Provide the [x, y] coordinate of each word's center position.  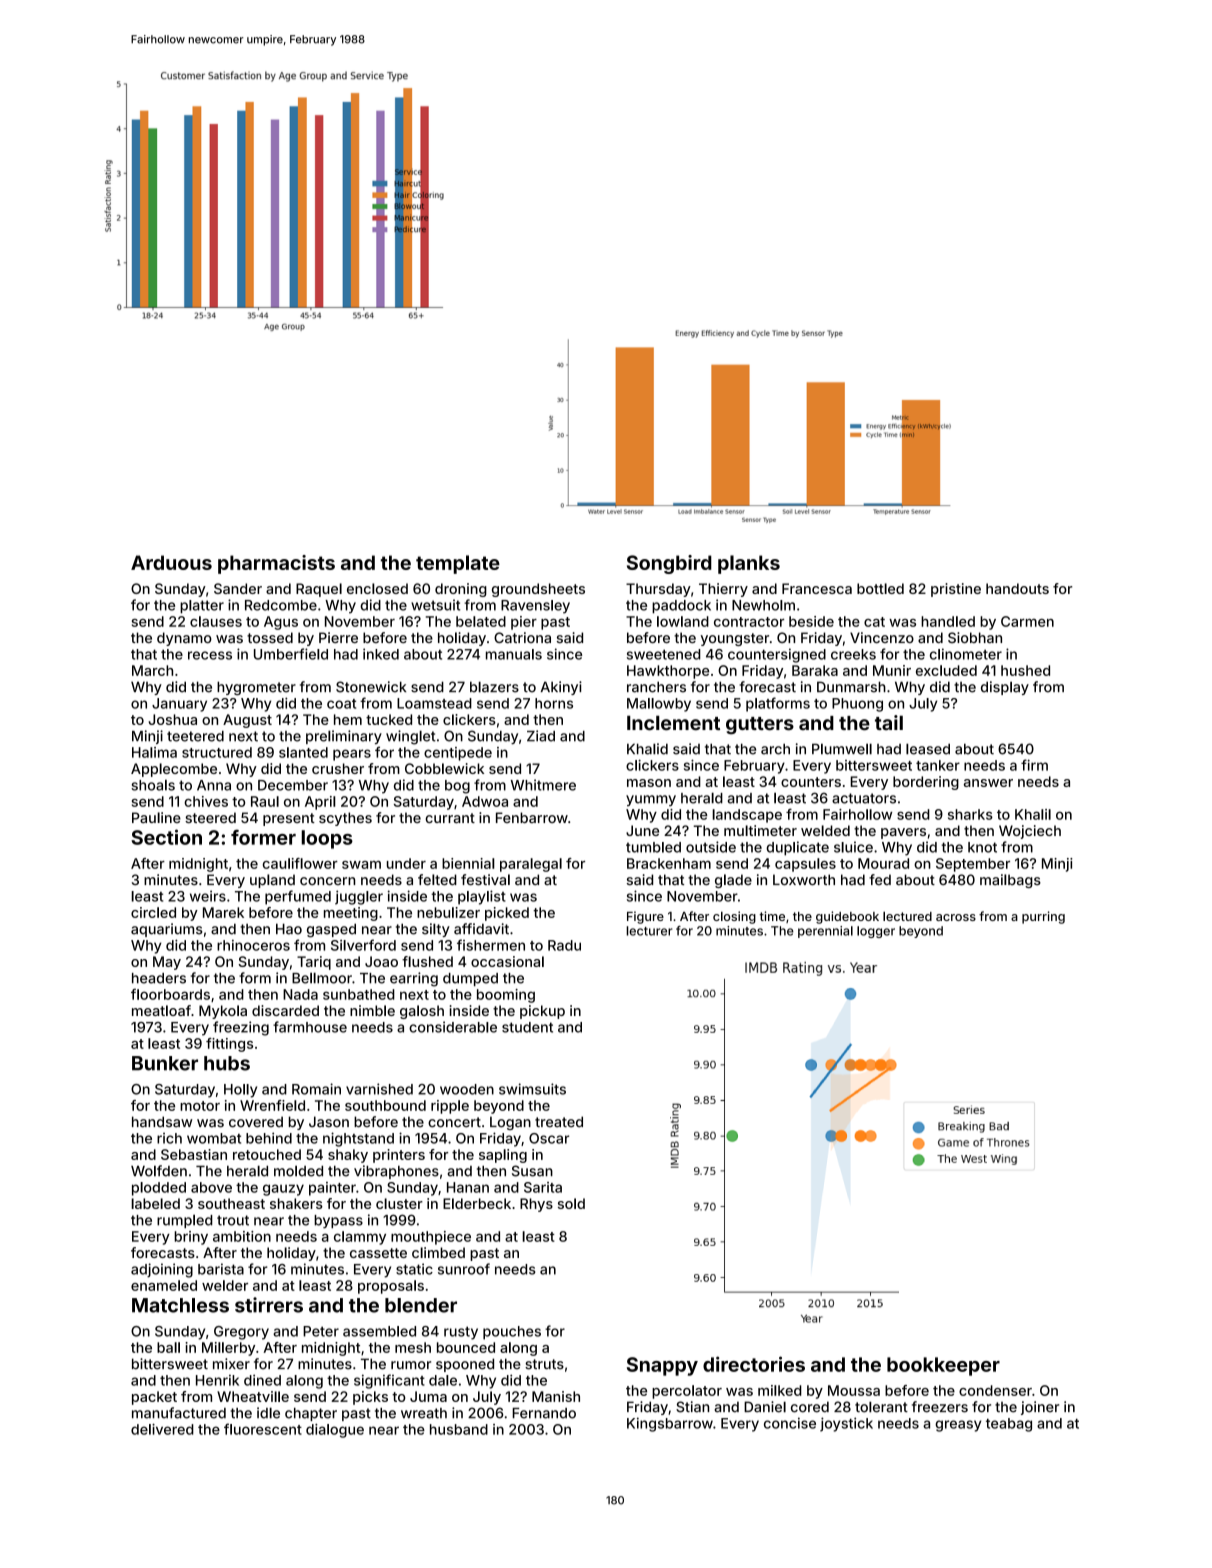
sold [571, 1203]
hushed [1025, 670]
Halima [154, 752]
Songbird [669, 564]
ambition [242, 1236]
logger [876, 932]
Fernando [544, 1413]
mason [649, 783]
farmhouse [310, 1027]
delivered [162, 1429]
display [1005, 688]
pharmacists [276, 564]
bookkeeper [943, 1366]
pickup [542, 1012]
